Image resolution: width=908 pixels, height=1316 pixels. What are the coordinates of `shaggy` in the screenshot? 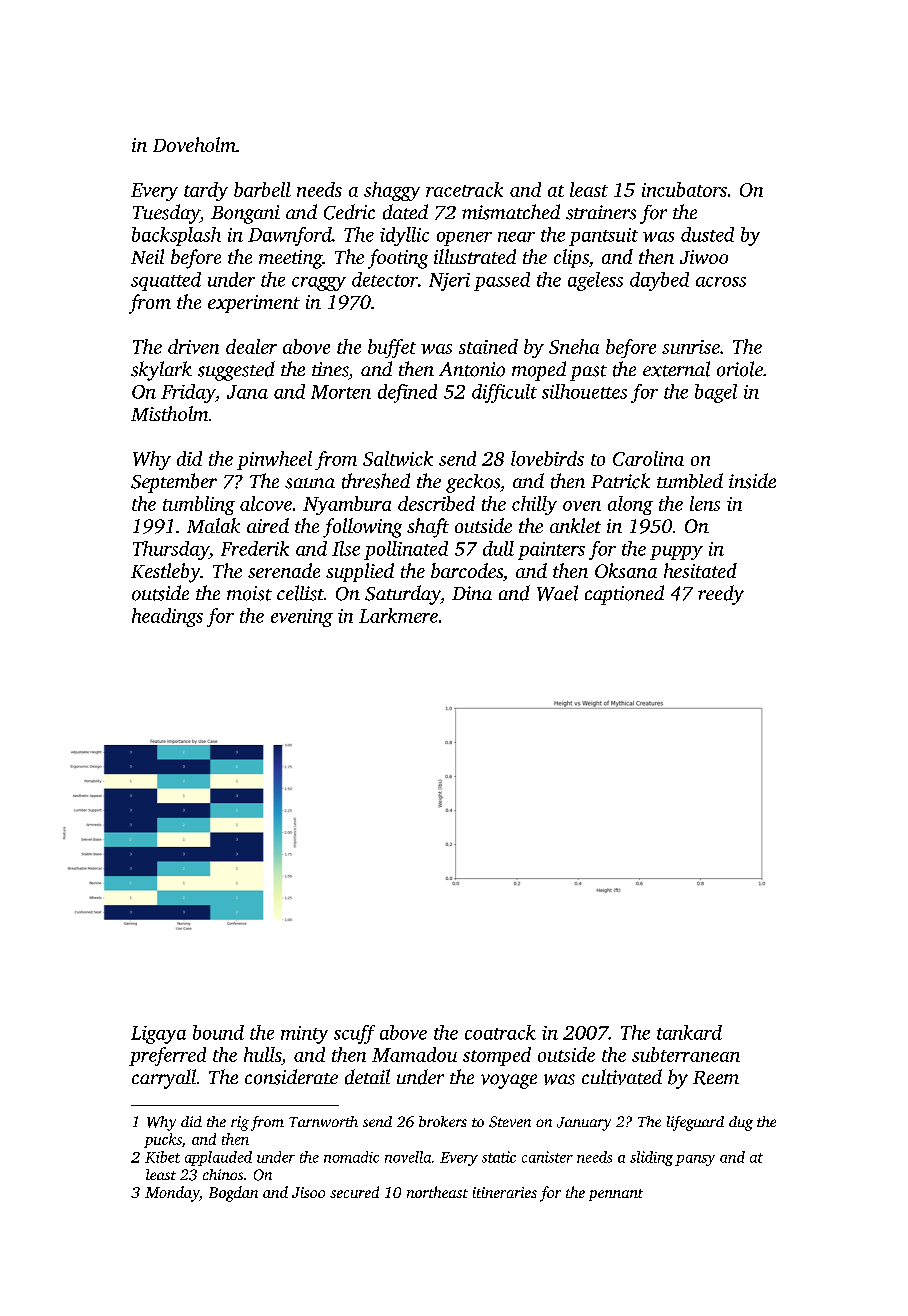 It's located at (392, 191).
